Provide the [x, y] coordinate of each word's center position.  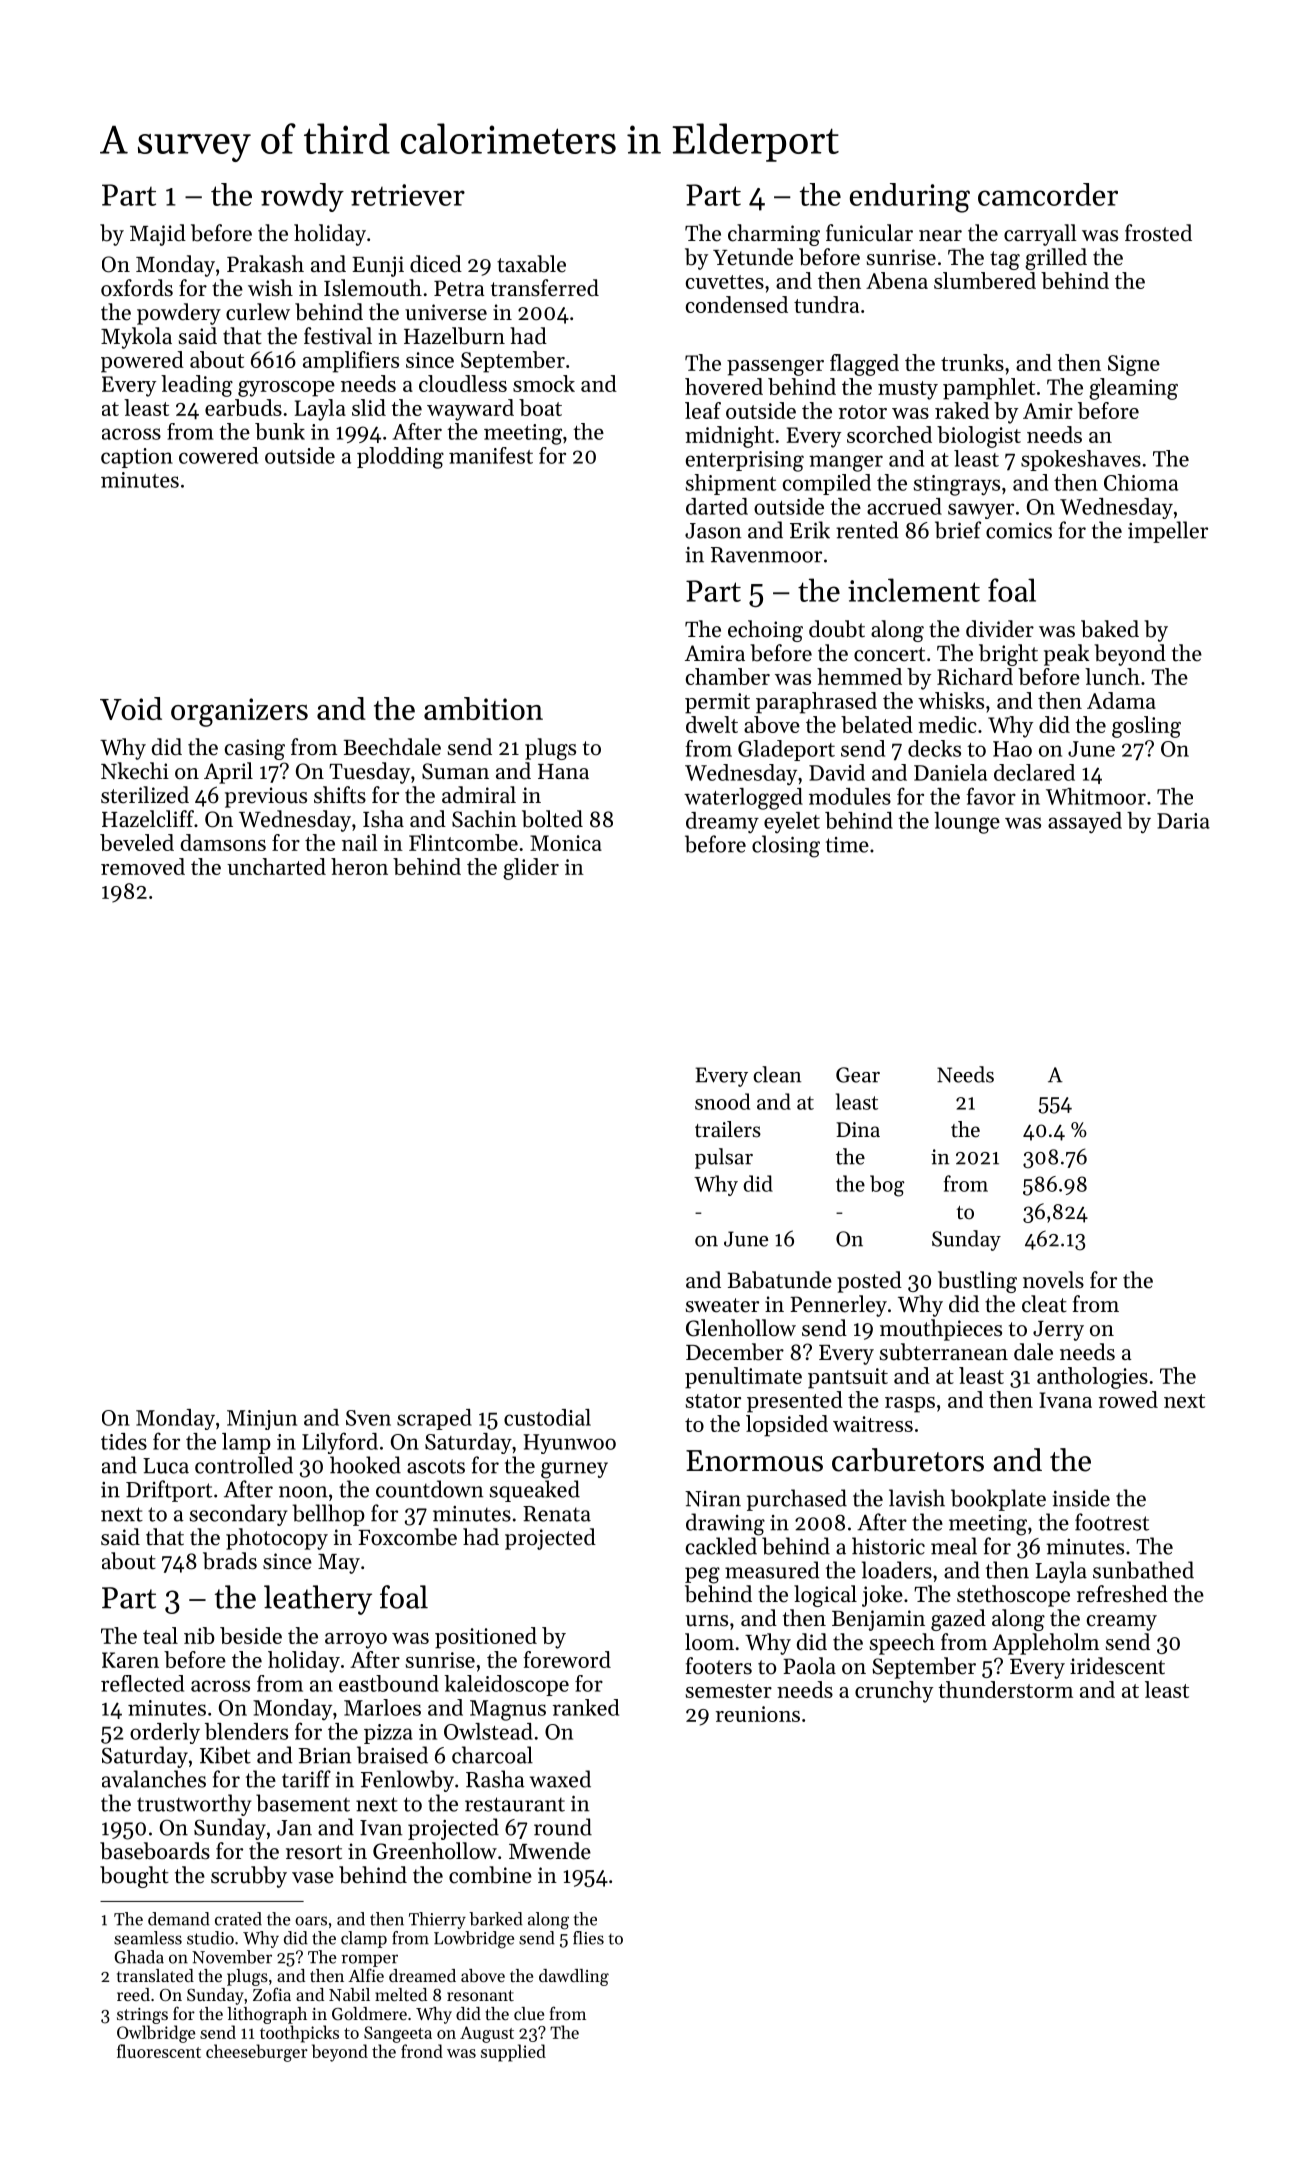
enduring [910, 198]
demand [179, 1919]
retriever [408, 195]
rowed [1128, 1399]
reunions [758, 1714]
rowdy [302, 197]
